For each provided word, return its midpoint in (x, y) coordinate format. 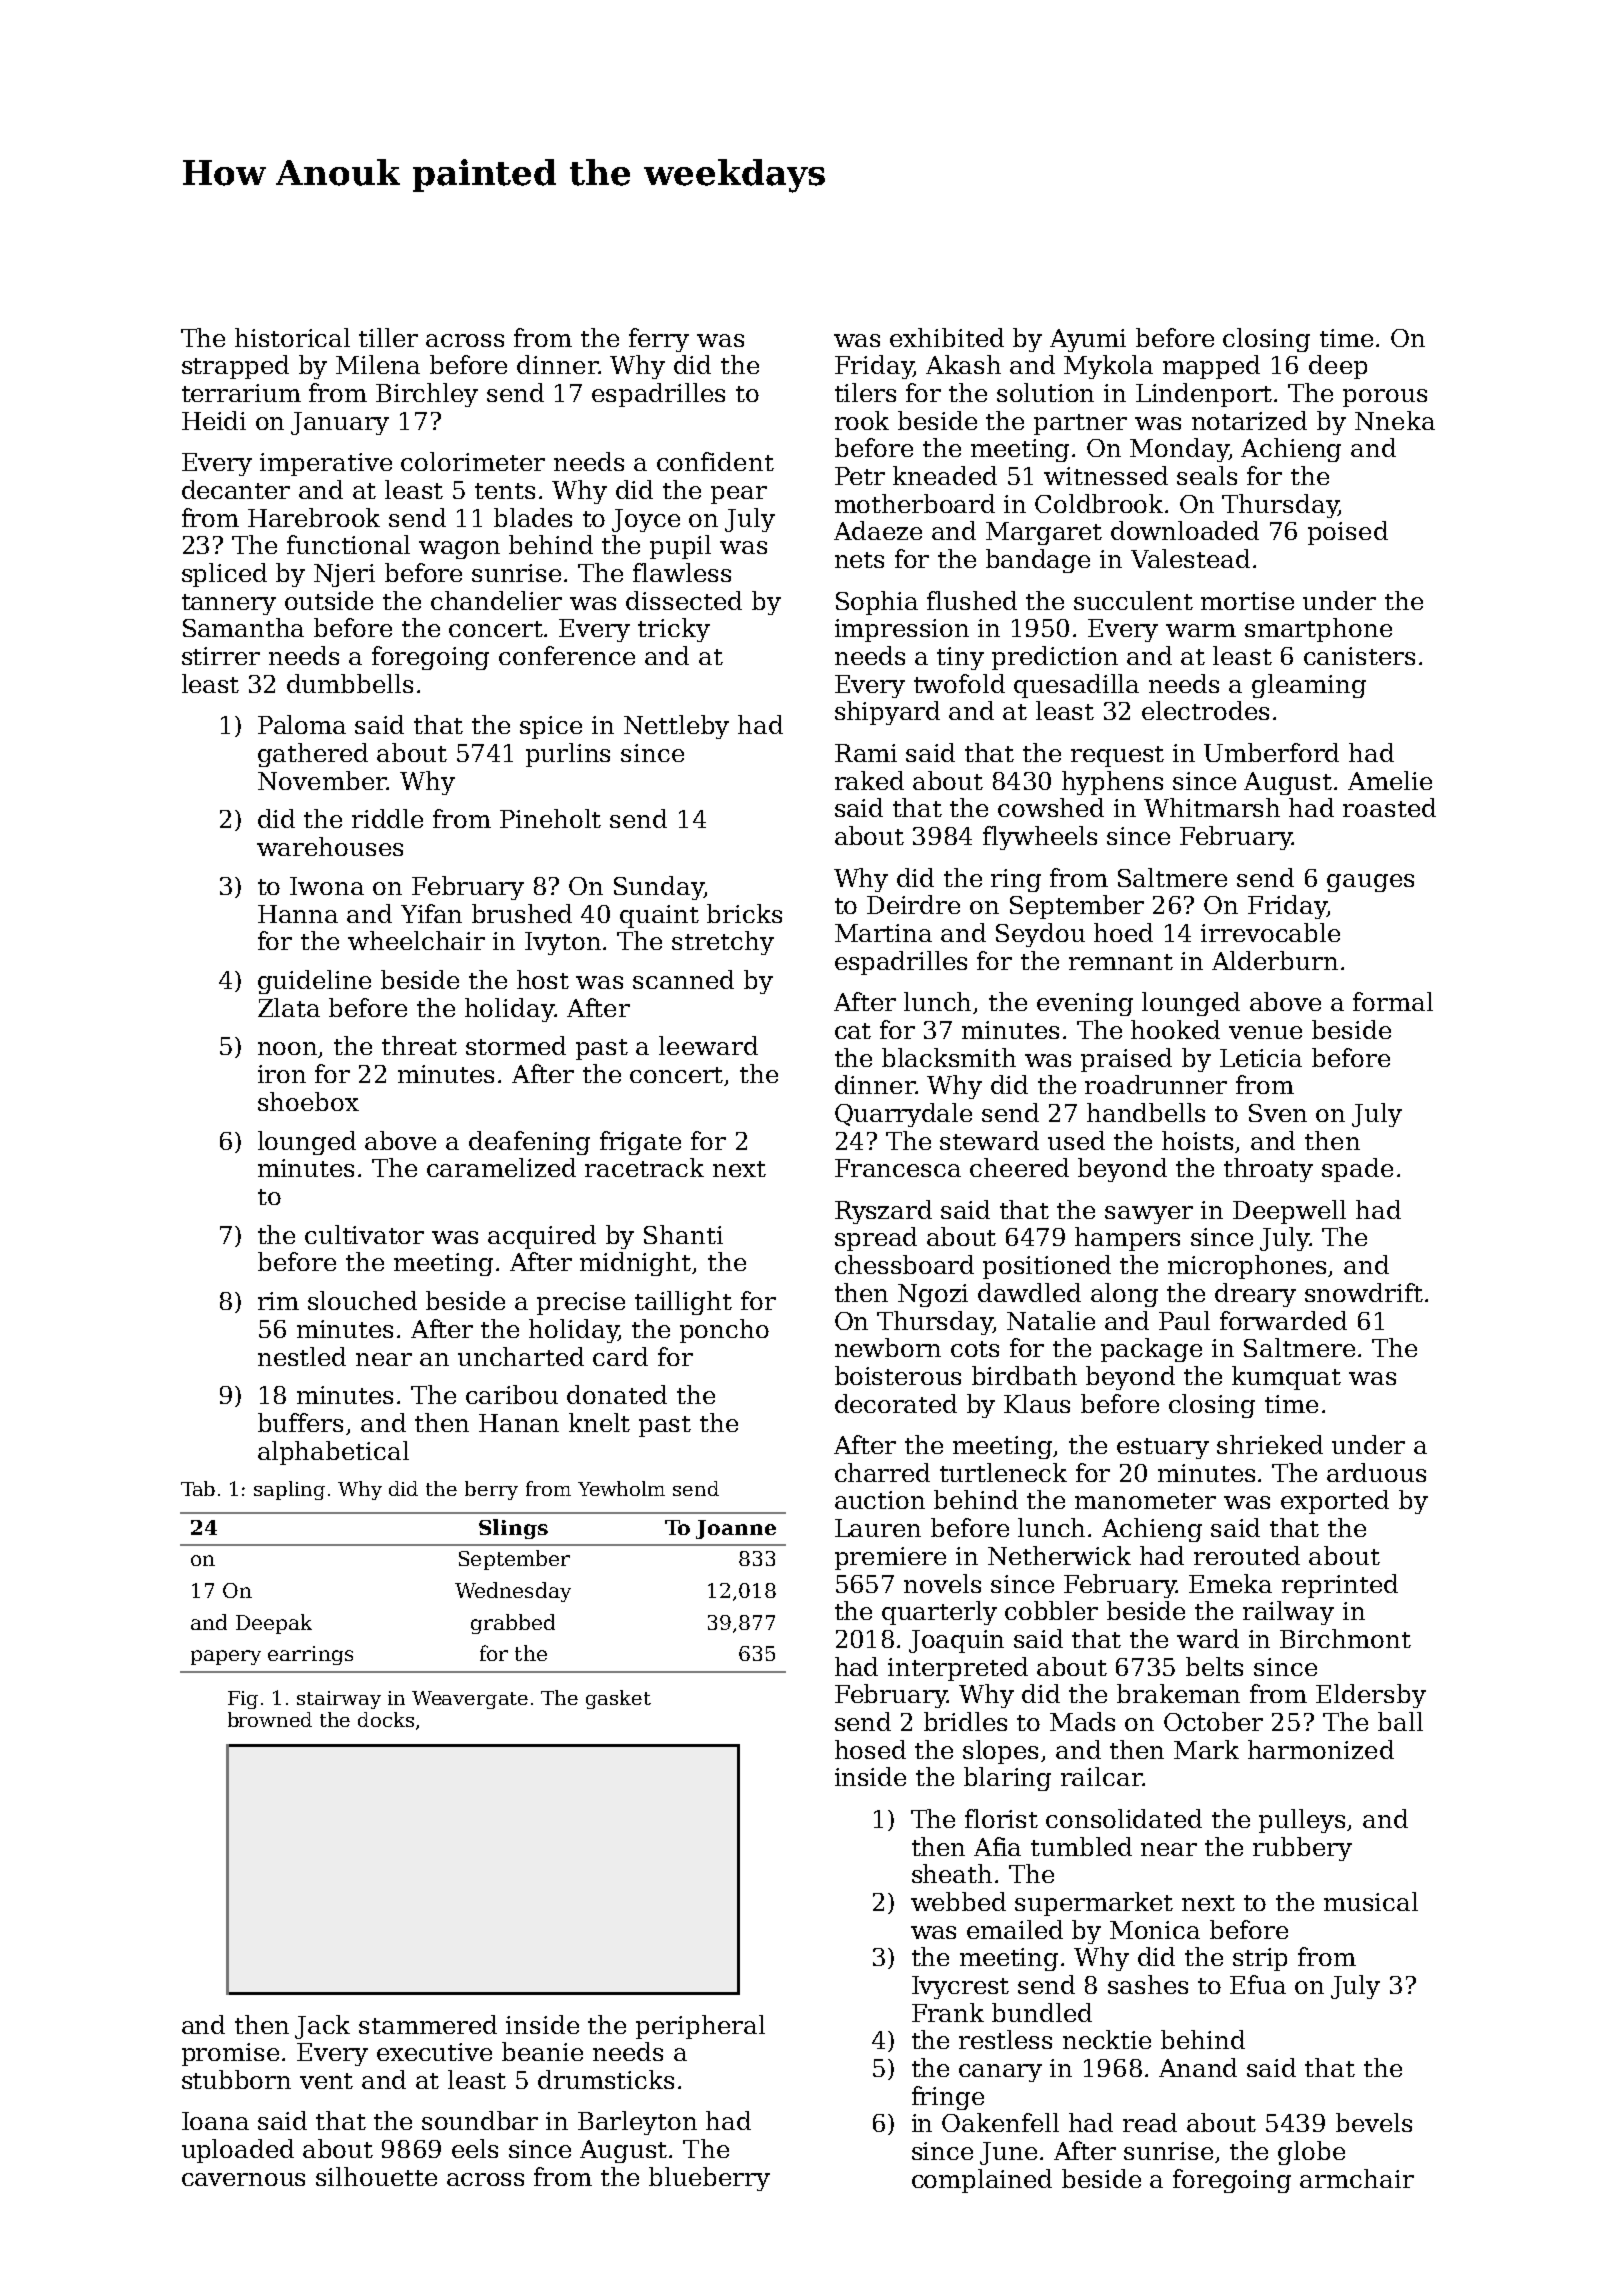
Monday (1179, 450)
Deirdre (913, 904)
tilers (865, 392)
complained (982, 2181)
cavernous (243, 2179)
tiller (388, 337)
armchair (1357, 2178)
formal (1393, 1001)
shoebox (308, 1101)
